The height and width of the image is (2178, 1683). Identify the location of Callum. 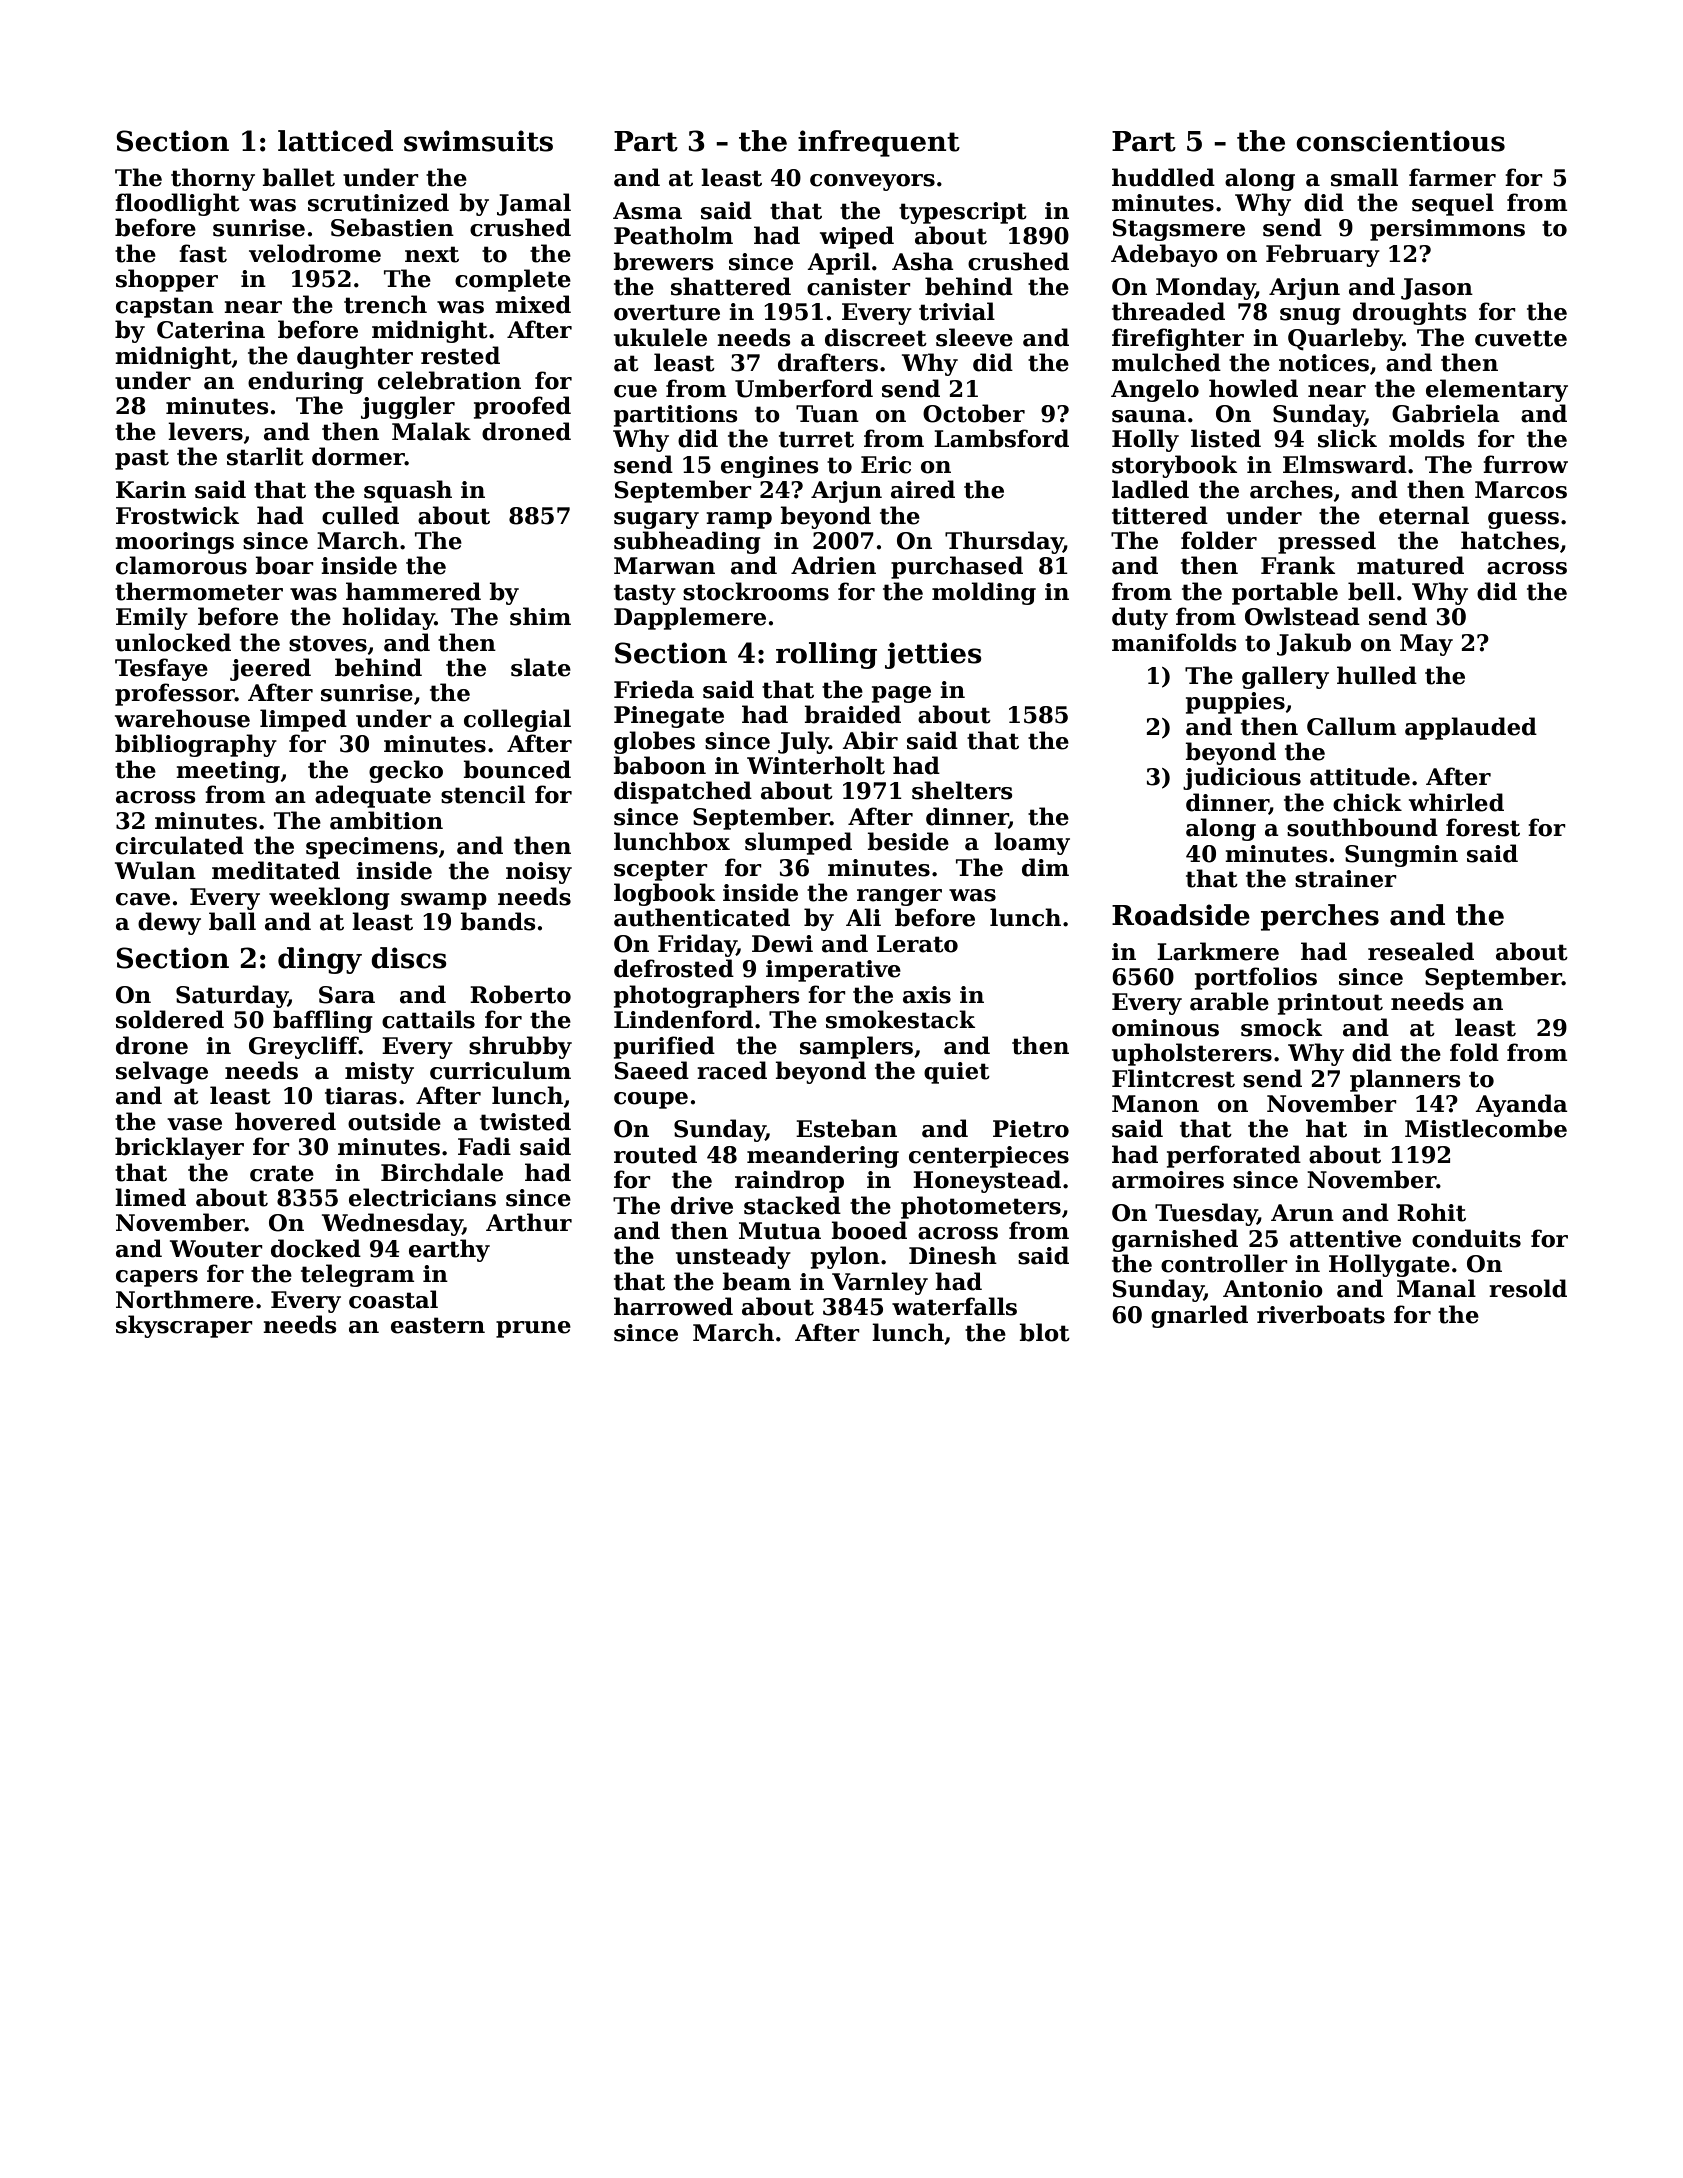
(1352, 726).
